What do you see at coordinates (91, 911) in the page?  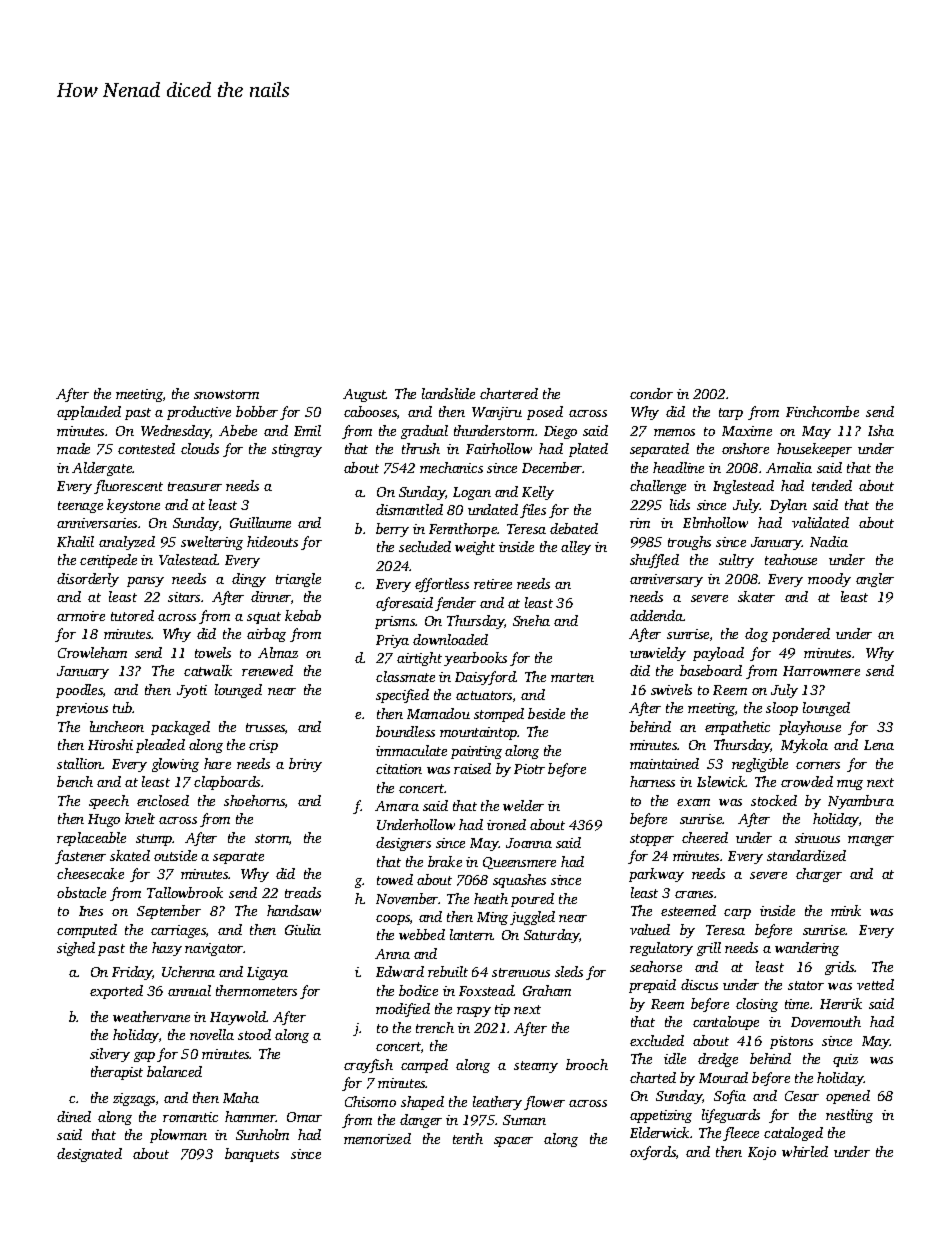 I see `Ines` at bounding box center [91, 911].
